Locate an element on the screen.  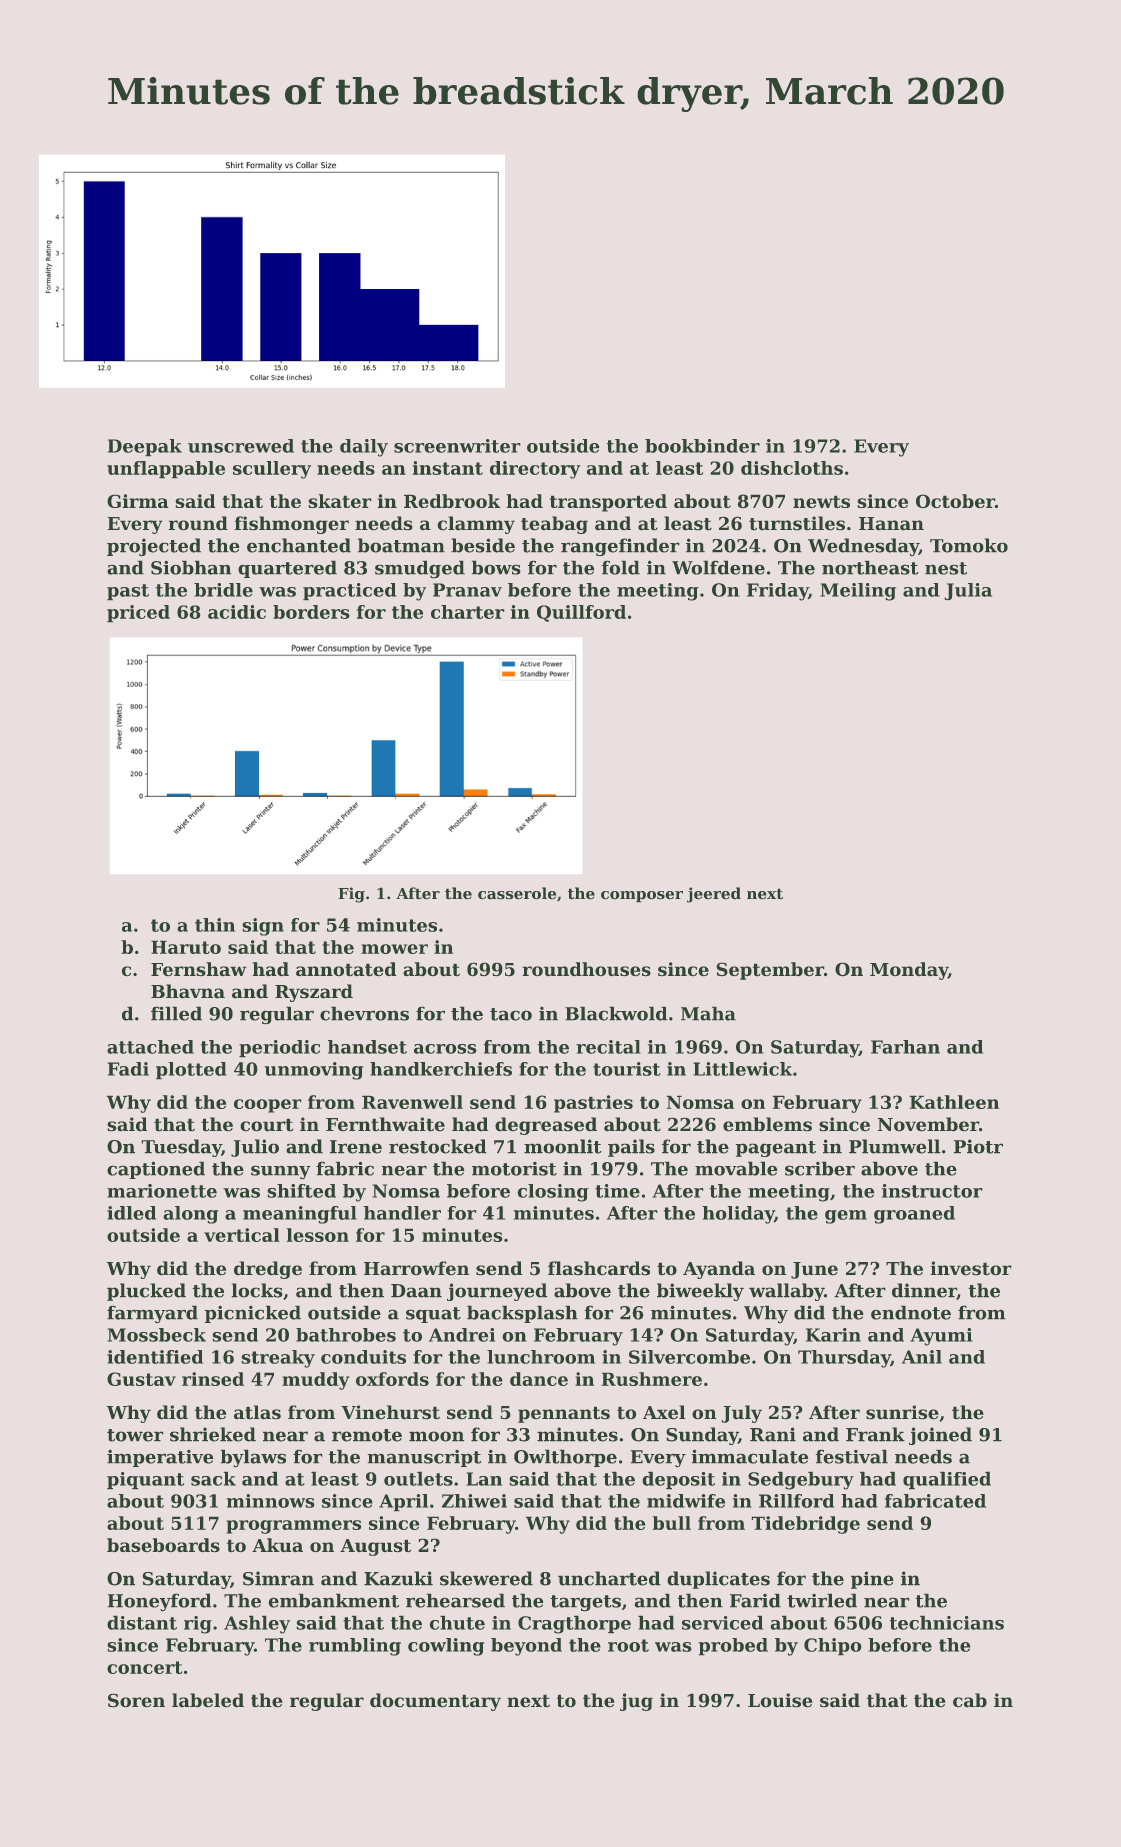
journeyed is located at coordinates (497, 1292).
